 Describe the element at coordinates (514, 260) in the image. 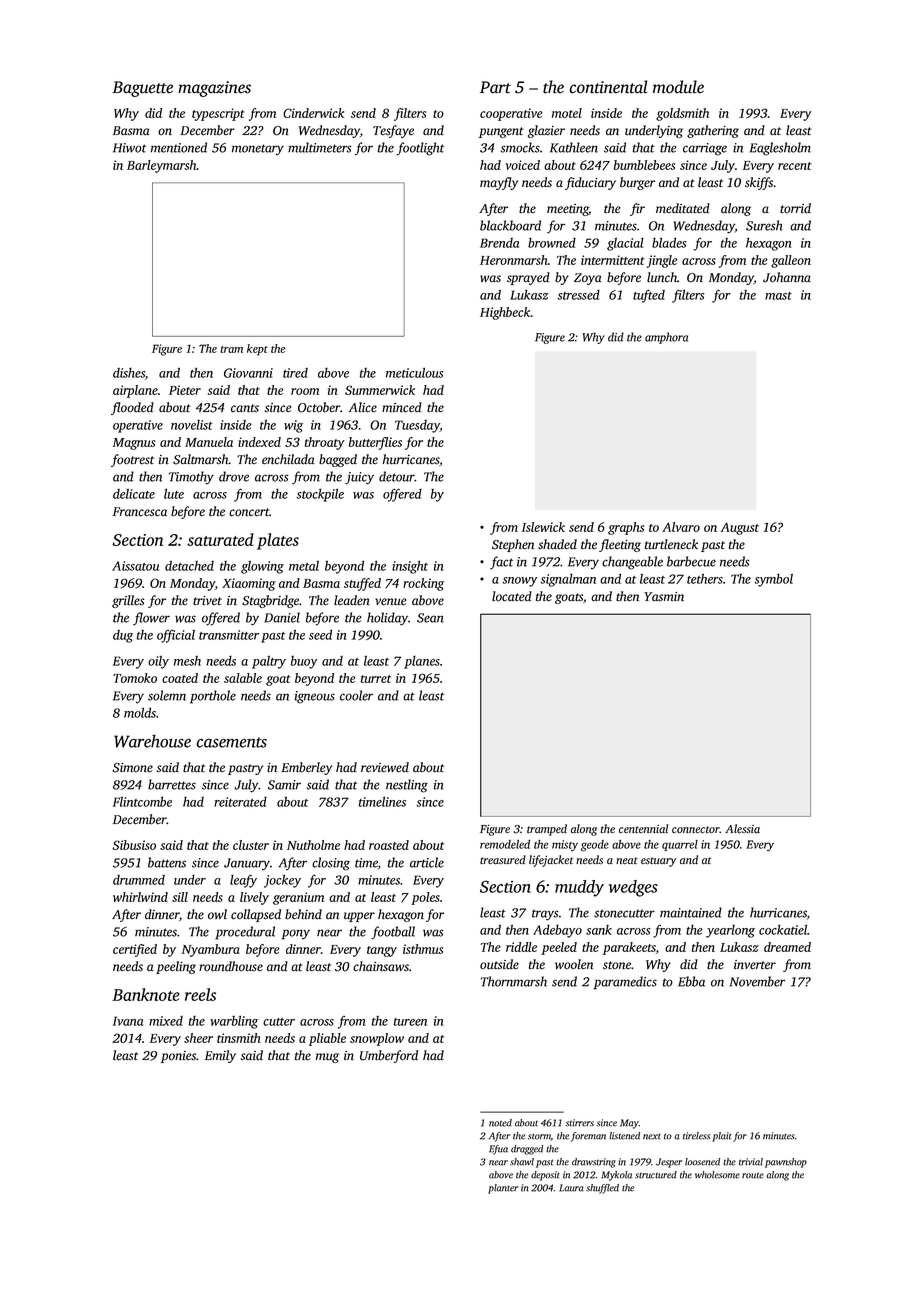

I see `Heronmarsh` at that location.
